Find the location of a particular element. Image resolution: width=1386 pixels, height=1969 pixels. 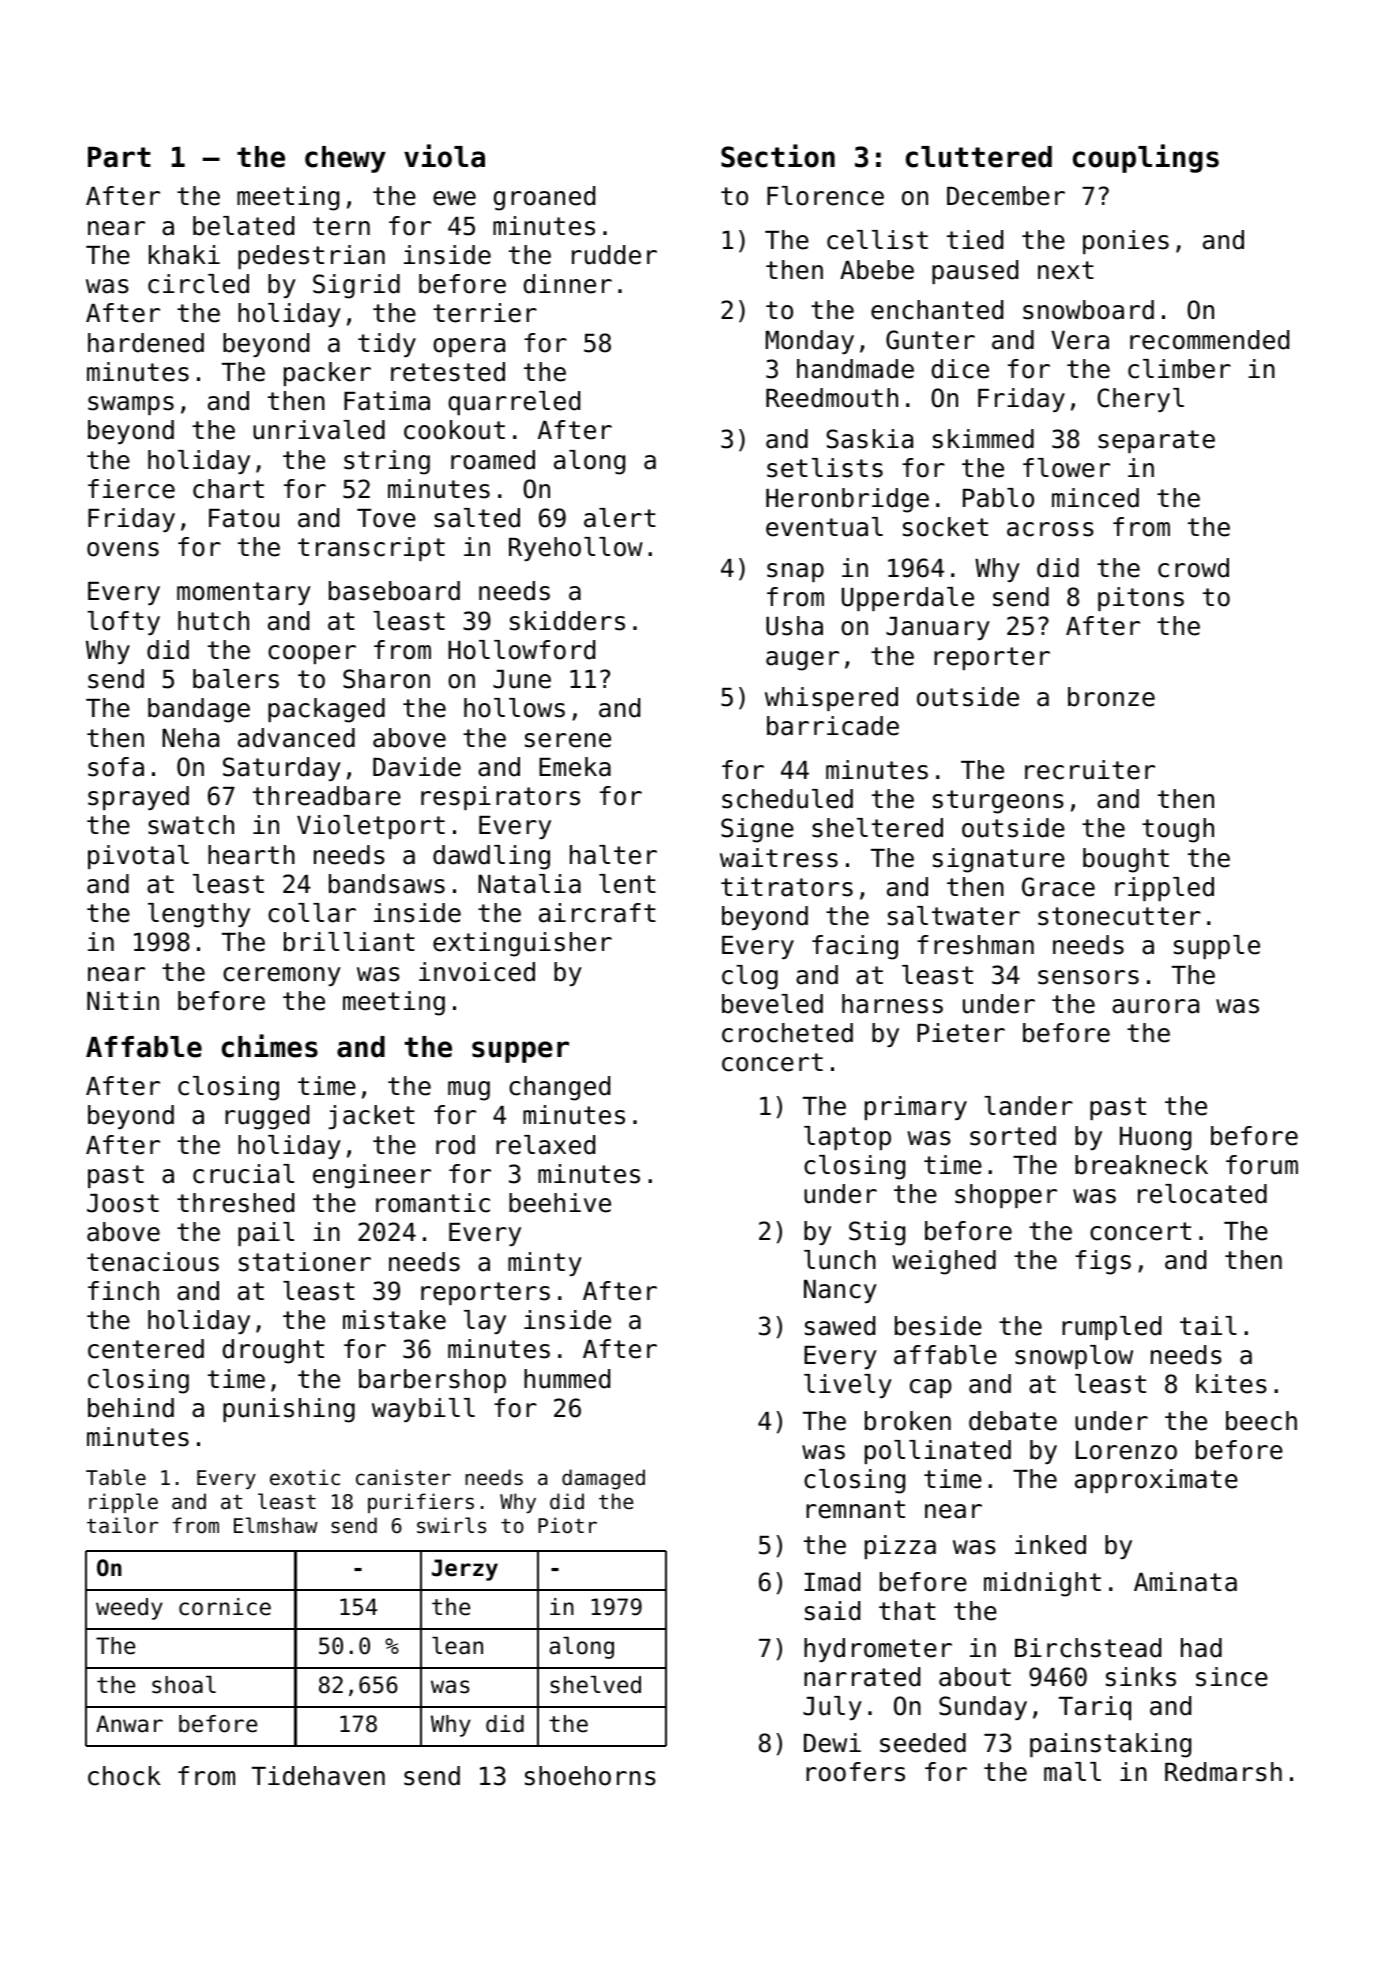

cellist is located at coordinates (877, 240).
